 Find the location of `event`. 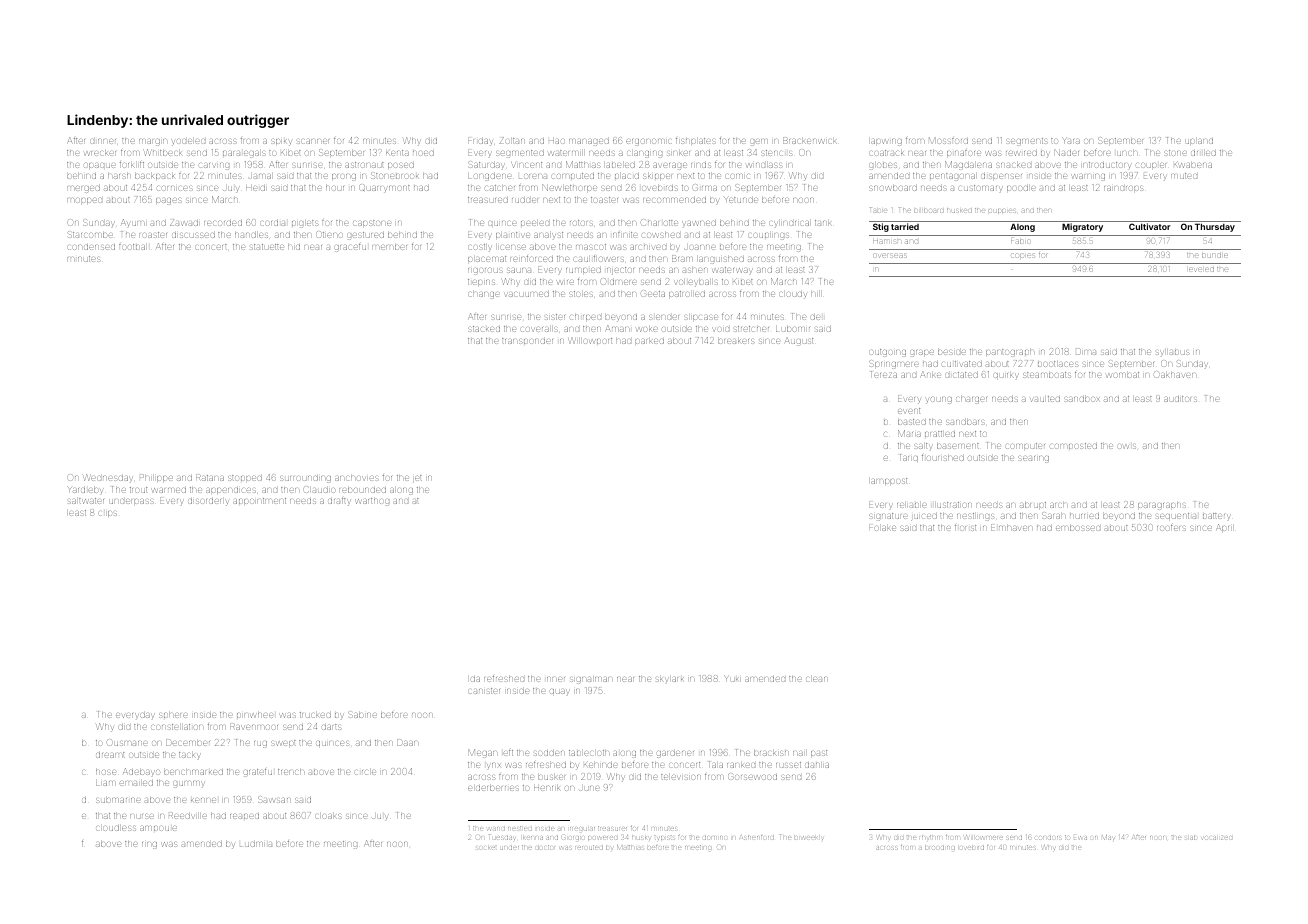

event is located at coordinates (909, 411).
